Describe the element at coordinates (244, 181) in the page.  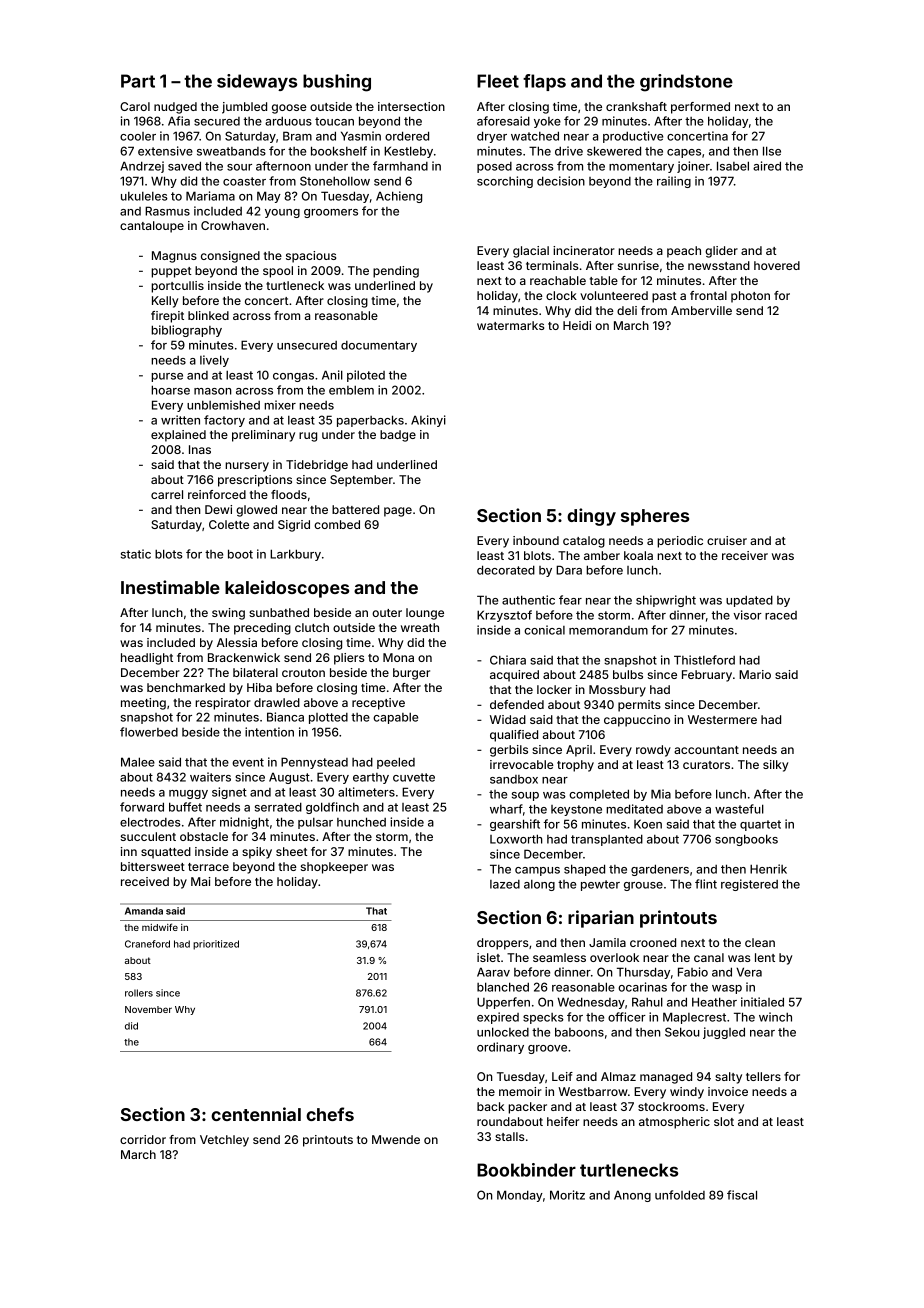
I see `coaster` at that location.
